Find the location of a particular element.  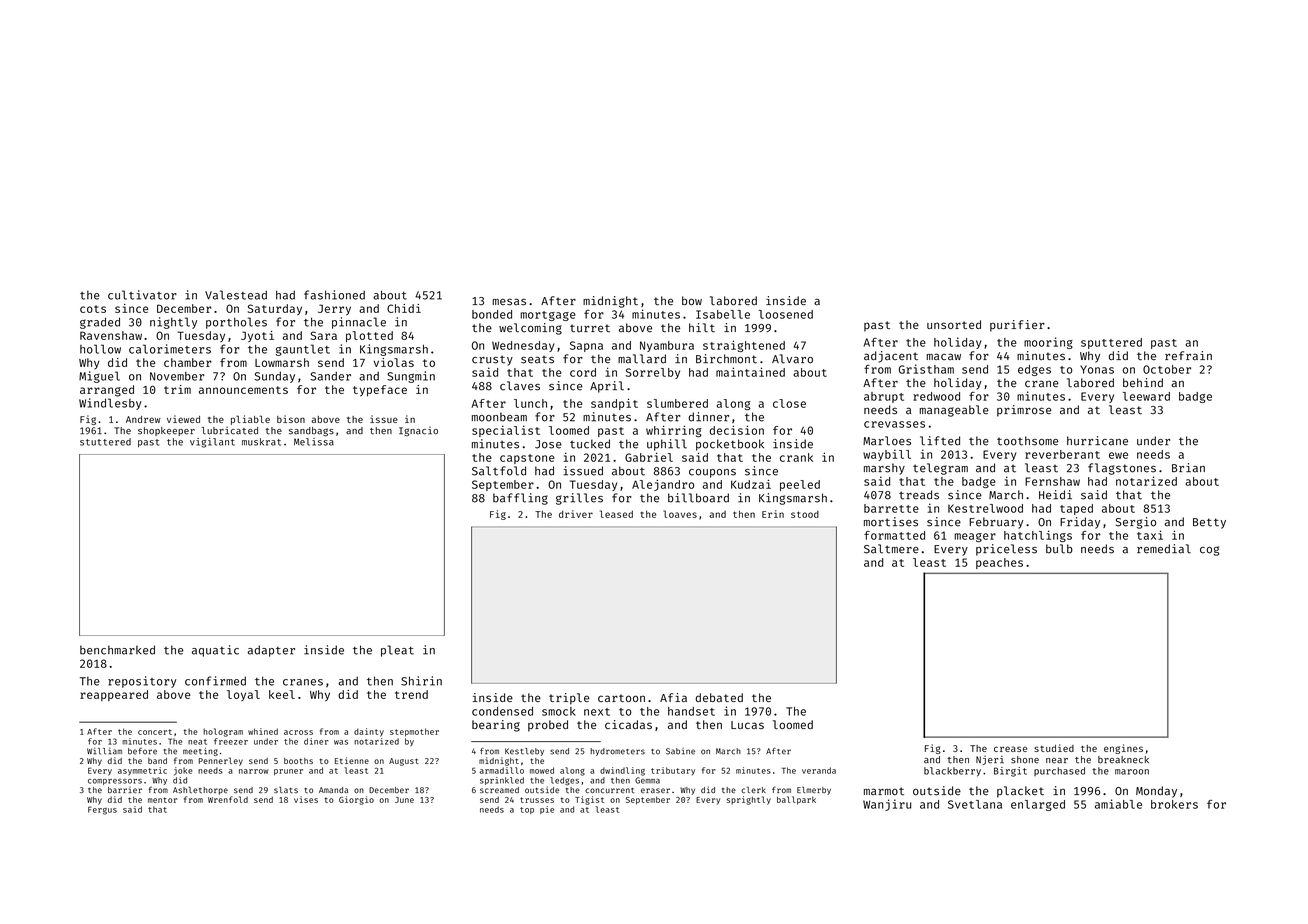

studied is located at coordinates (1054, 748).
